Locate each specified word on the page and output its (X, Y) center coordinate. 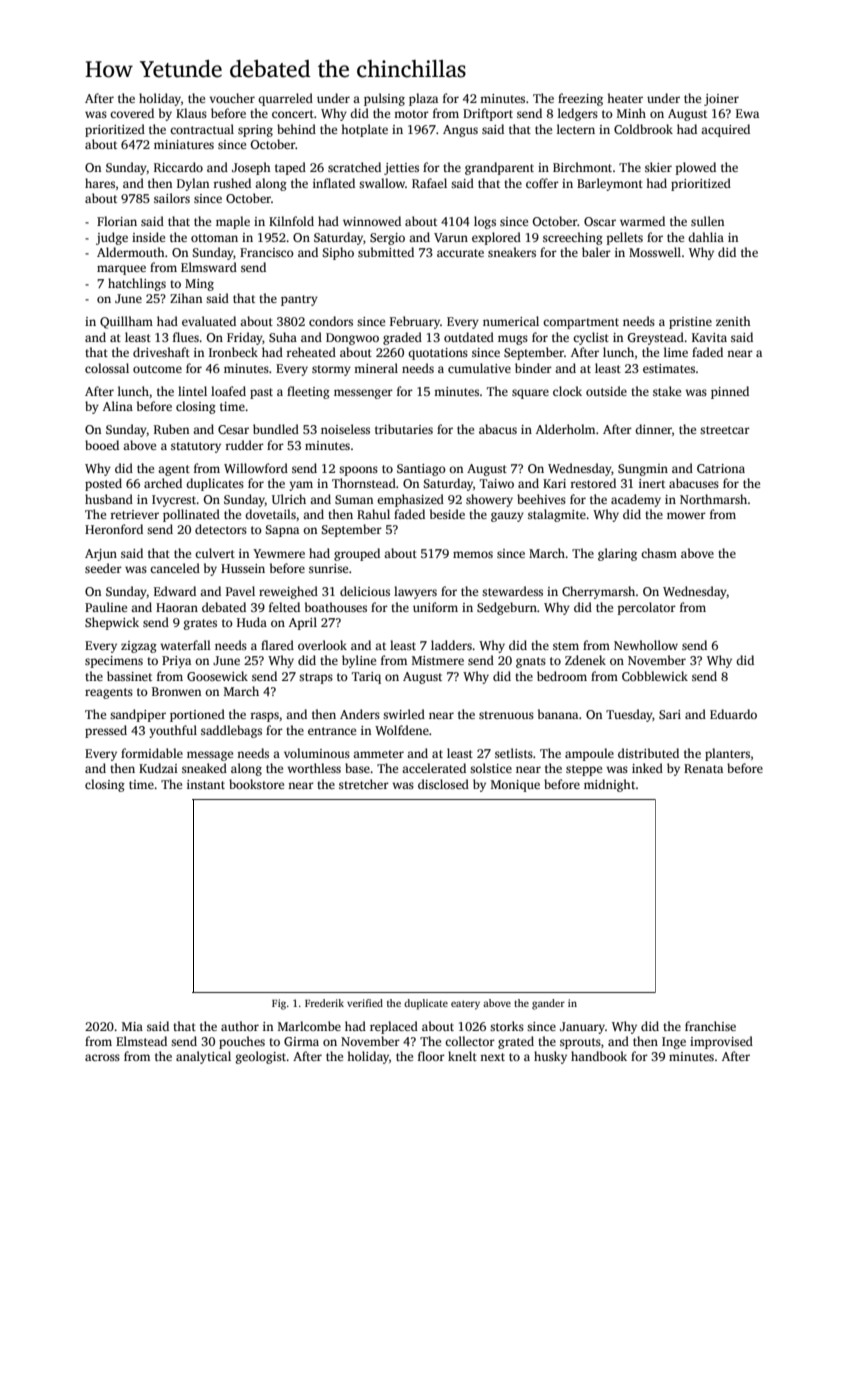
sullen (707, 221)
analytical (203, 1057)
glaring (617, 554)
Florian (117, 221)
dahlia (706, 237)
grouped (357, 554)
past (261, 393)
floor (431, 1056)
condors (331, 321)
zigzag (139, 647)
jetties (401, 169)
